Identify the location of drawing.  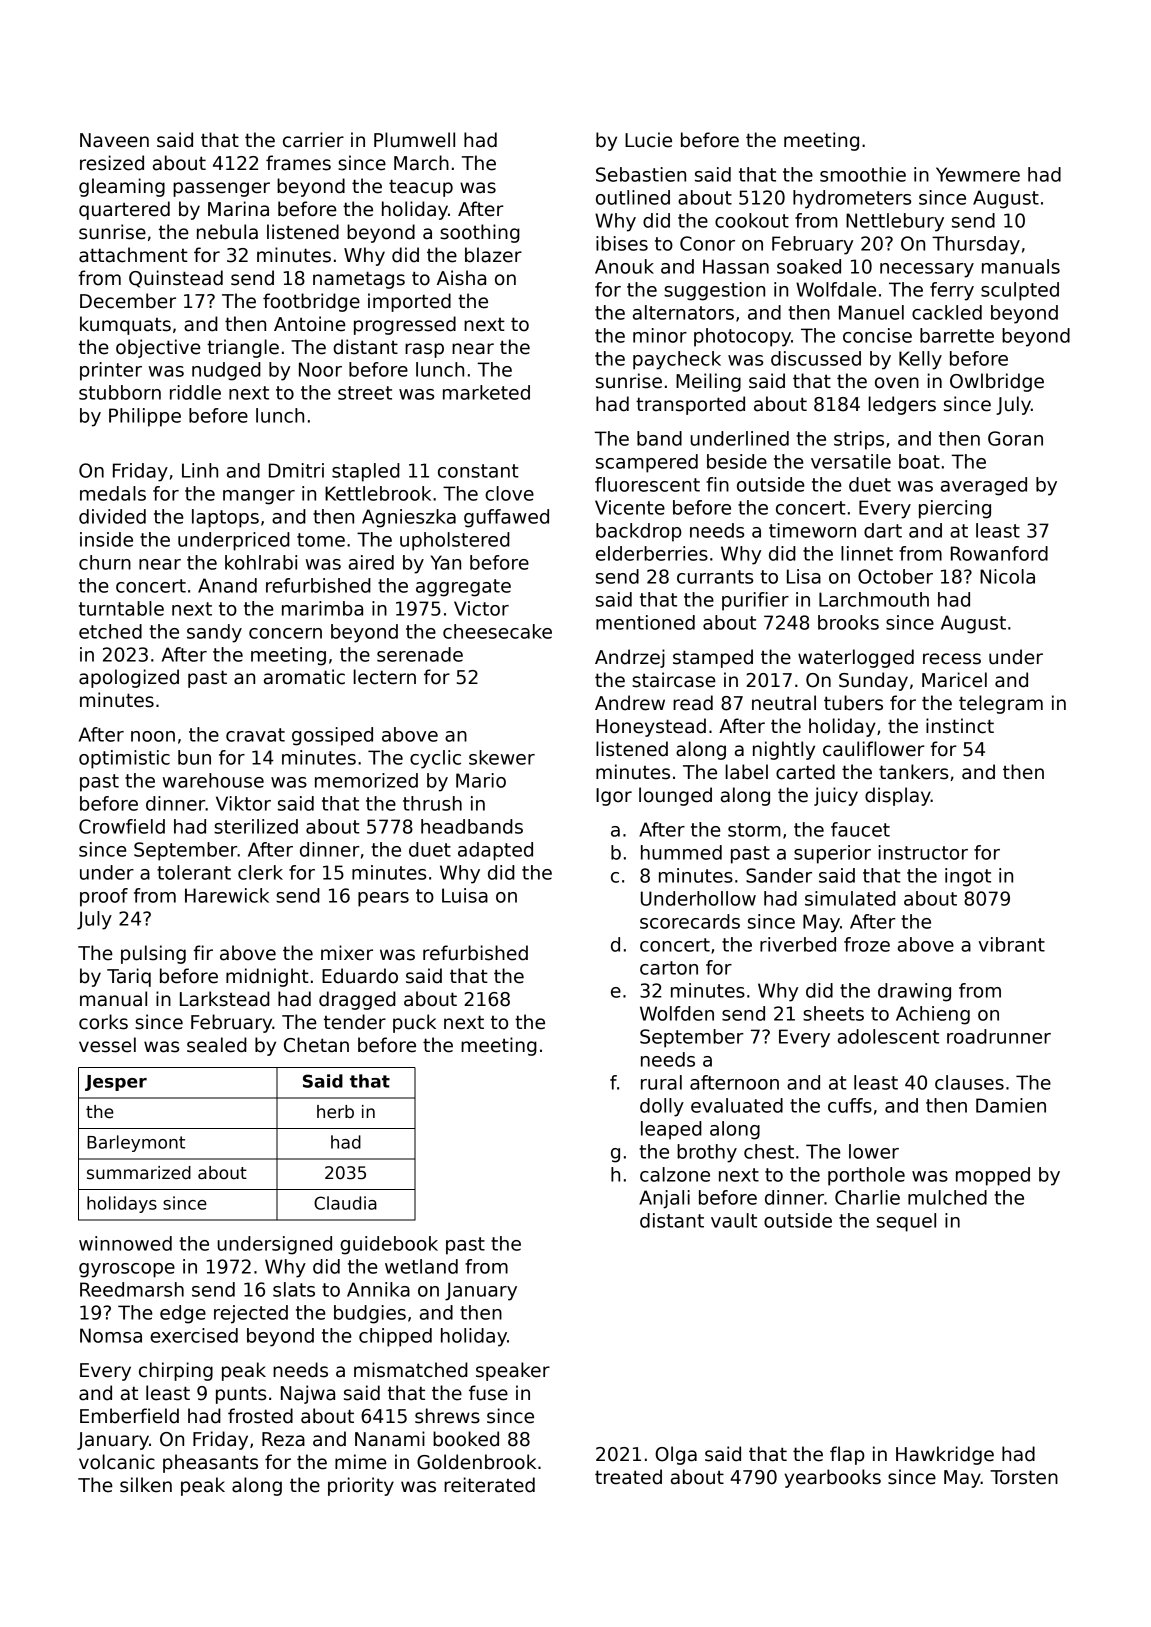
(914, 992).
